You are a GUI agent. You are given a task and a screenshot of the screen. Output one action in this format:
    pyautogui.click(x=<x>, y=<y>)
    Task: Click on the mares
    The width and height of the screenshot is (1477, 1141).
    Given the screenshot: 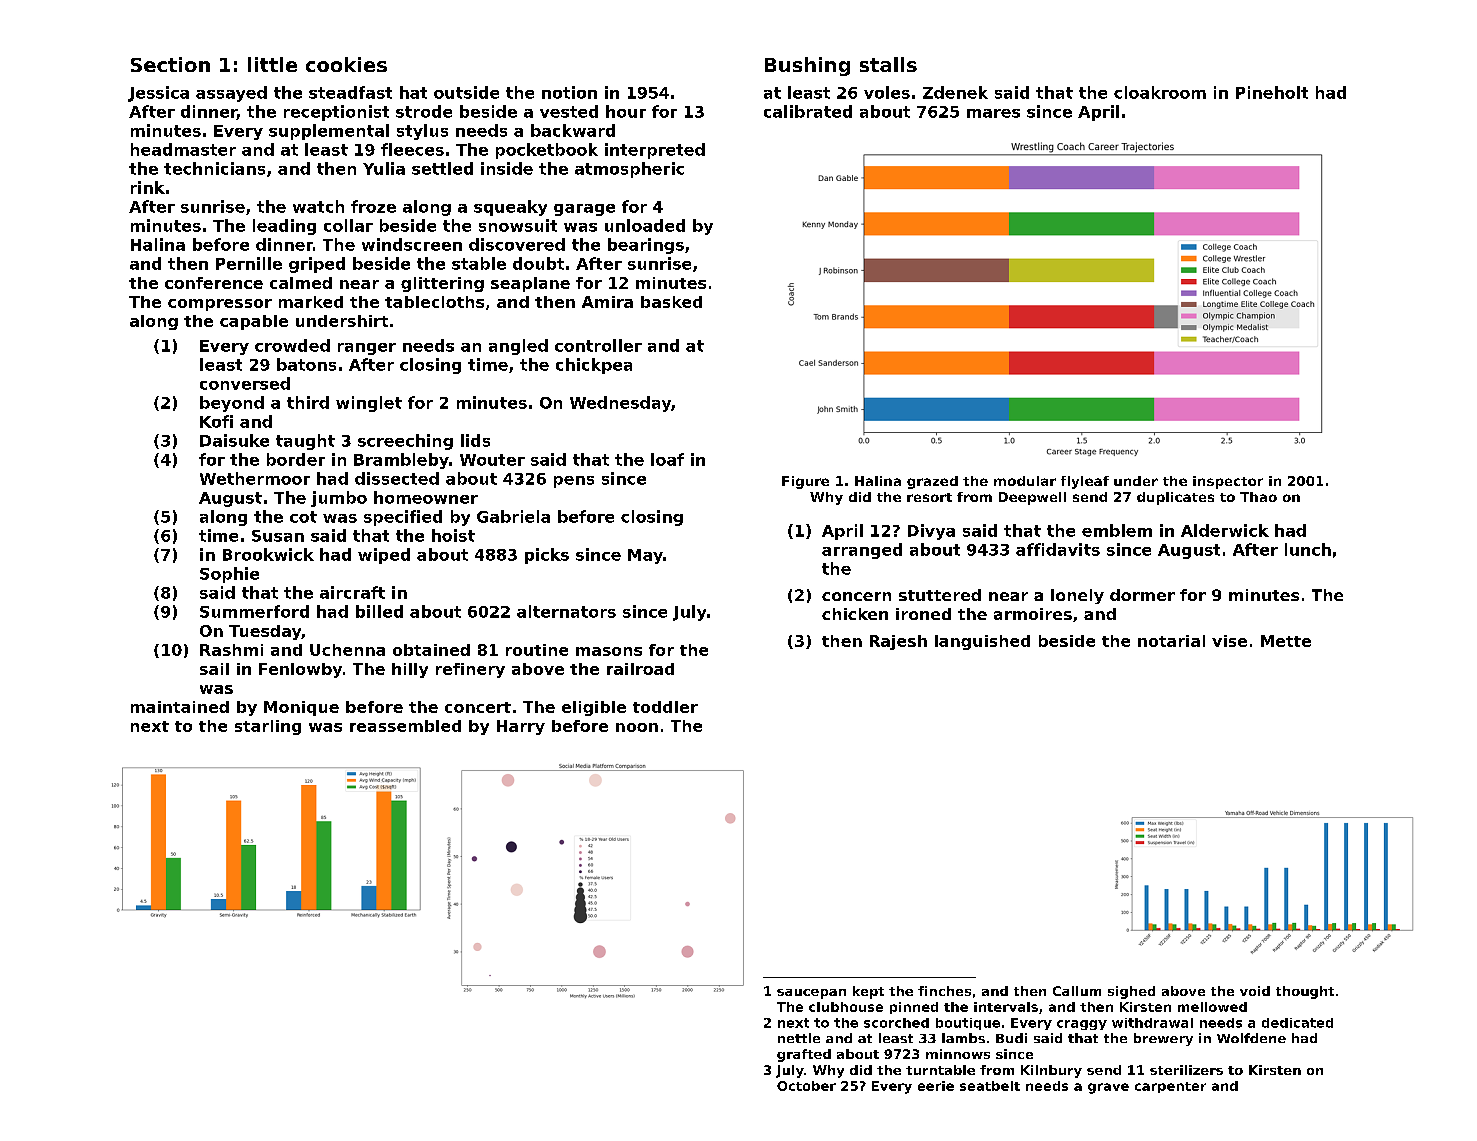 What is the action you would take?
    pyautogui.click(x=993, y=113)
